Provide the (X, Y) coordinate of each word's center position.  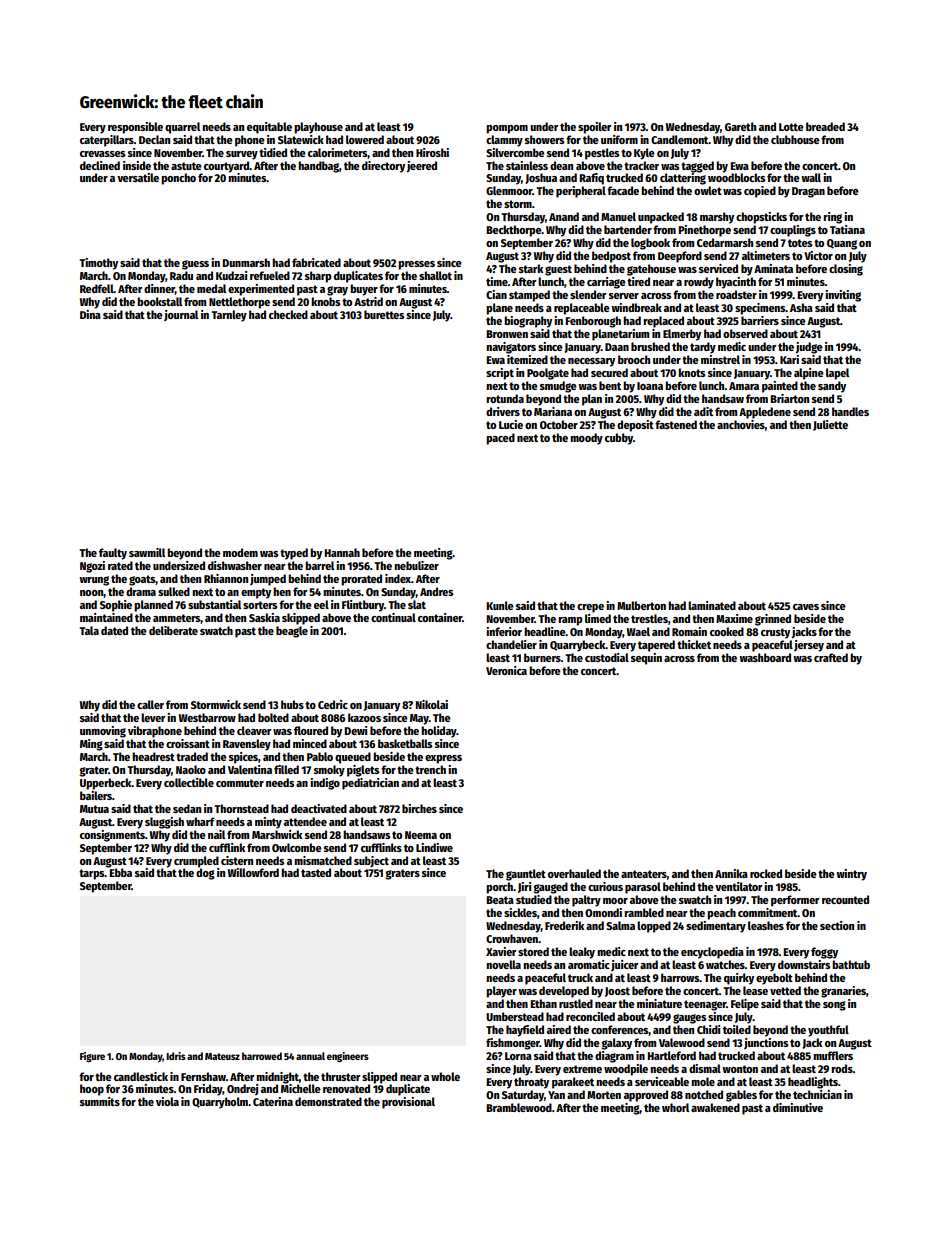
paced (500, 439)
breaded (825, 126)
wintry (851, 875)
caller (150, 704)
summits (100, 1101)
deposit (635, 426)
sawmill (147, 552)
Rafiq (591, 179)
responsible (135, 128)
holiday (439, 732)
